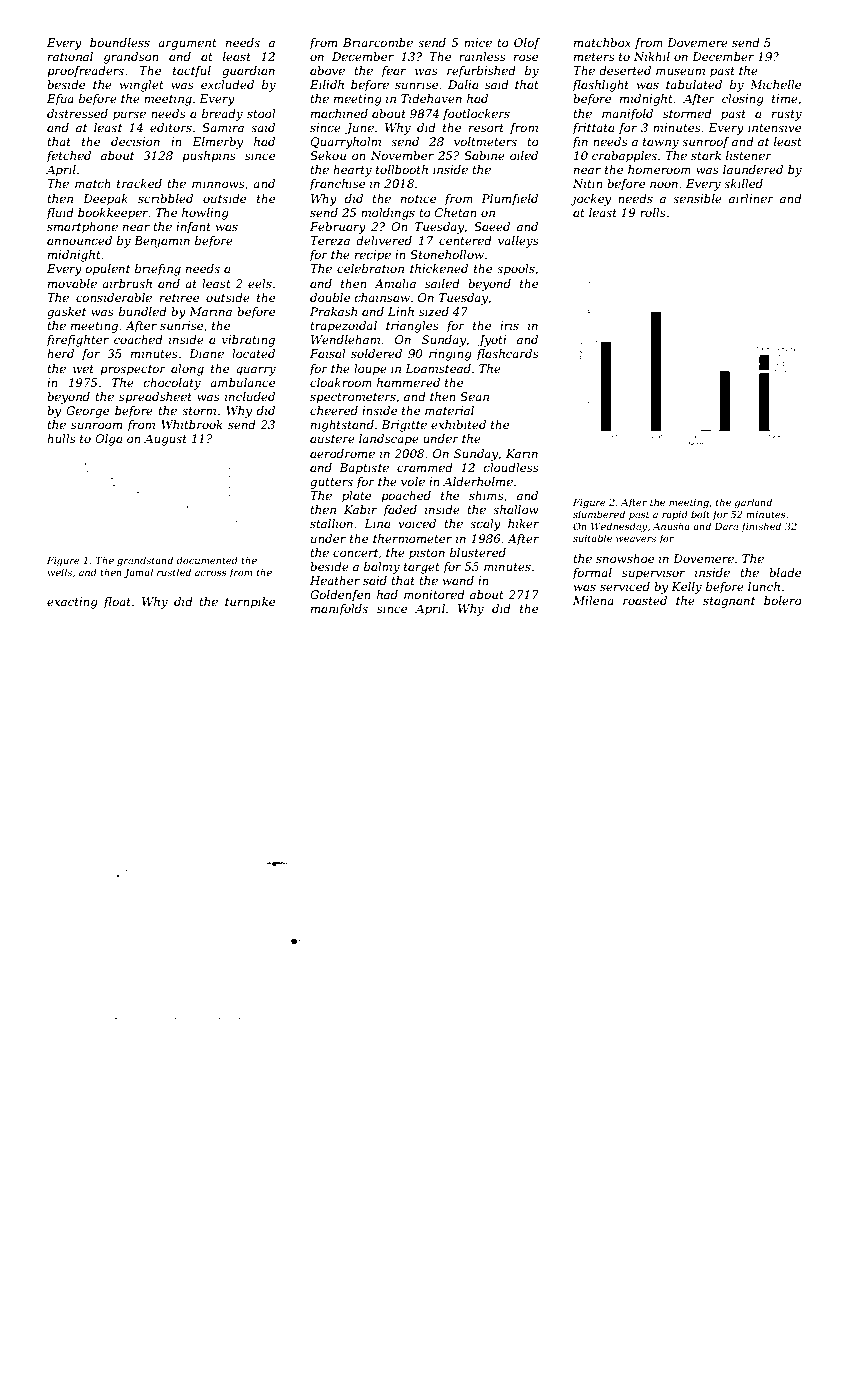  Describe the element at coordinates (120, 42) in the page. I see `boundless` at that location.
